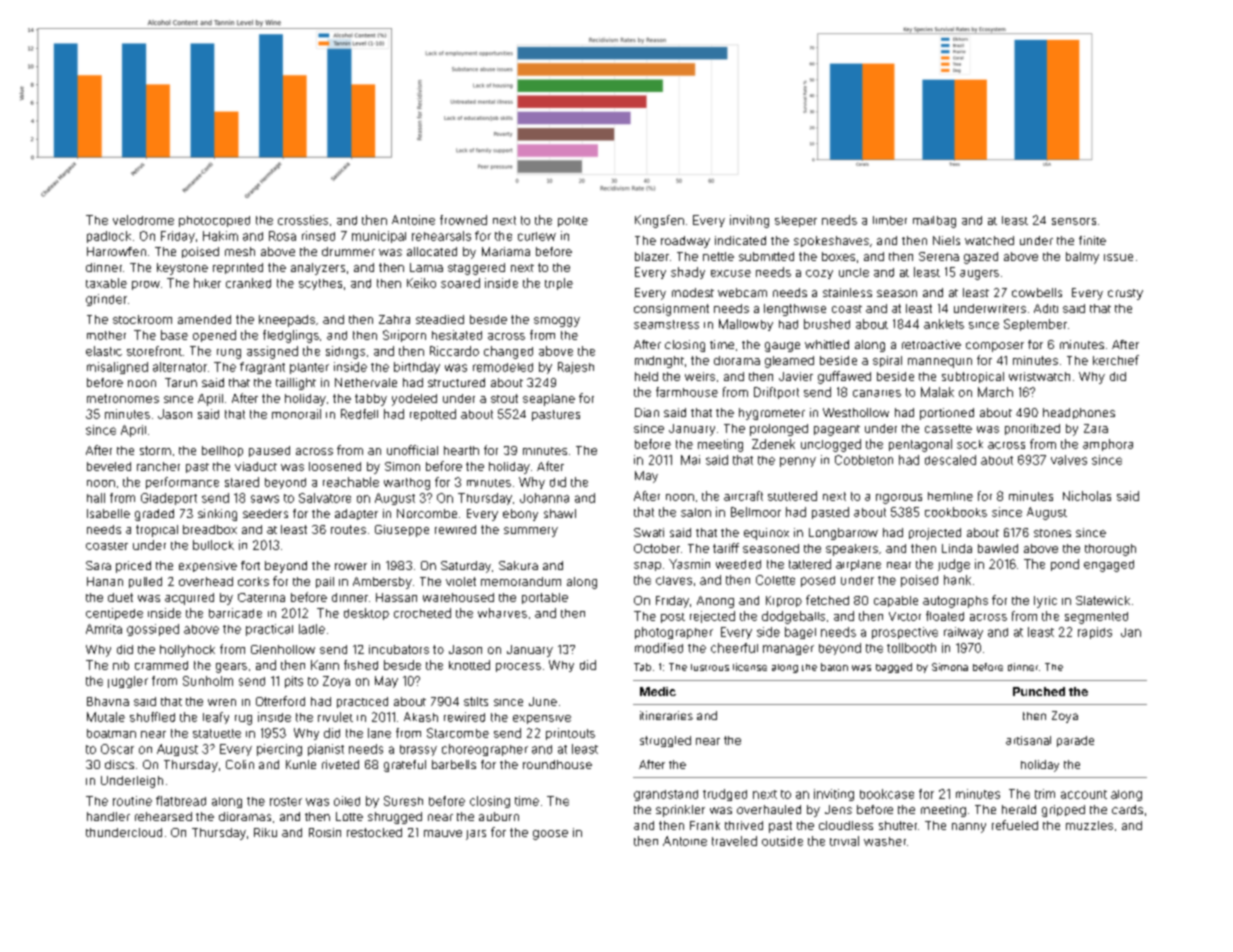  Describe the element at coordinates (180, 367) in the screenshot. I see `alternator` at that location.
